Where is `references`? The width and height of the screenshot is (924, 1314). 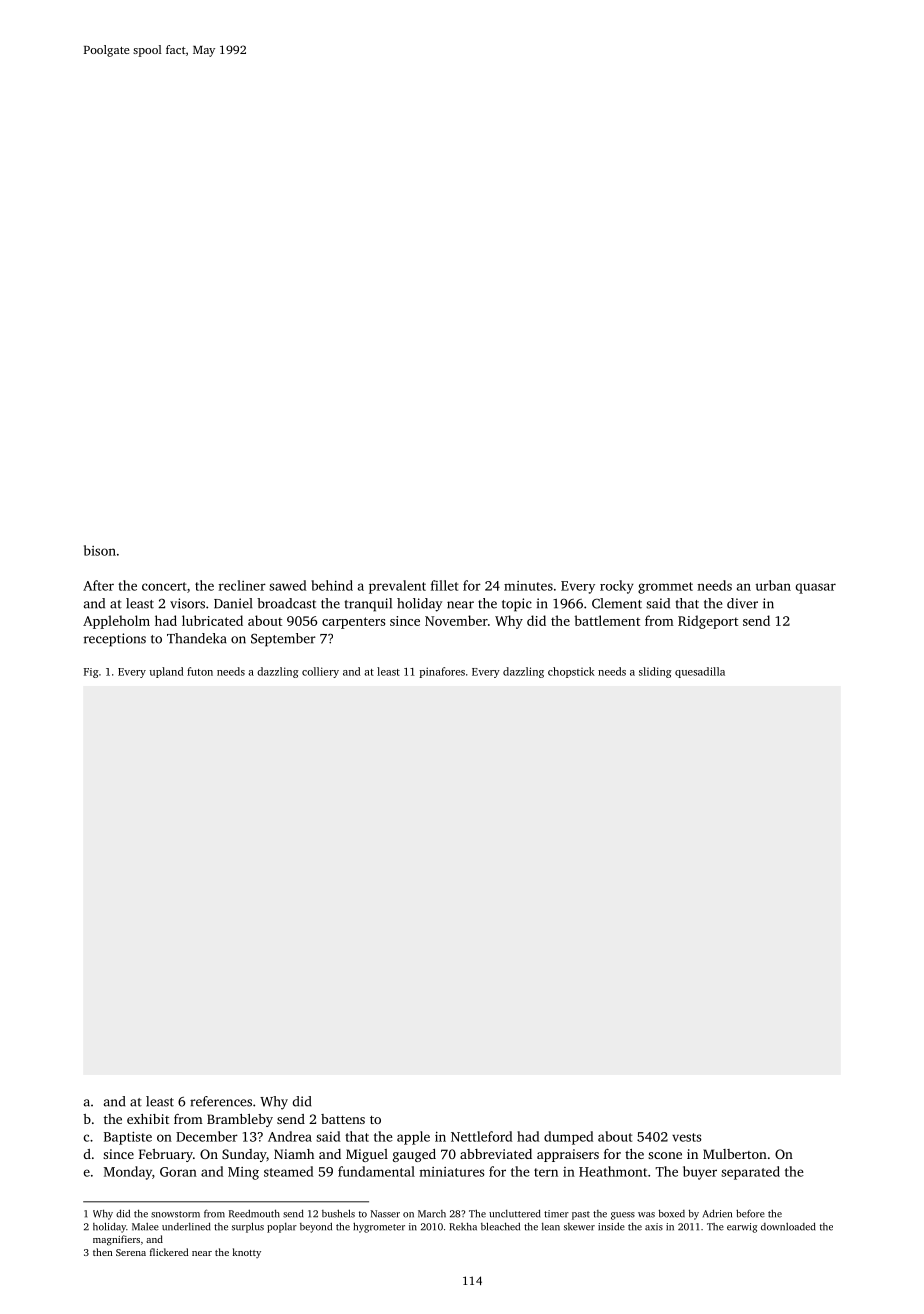 references is located at coordinates (221, 1101).
